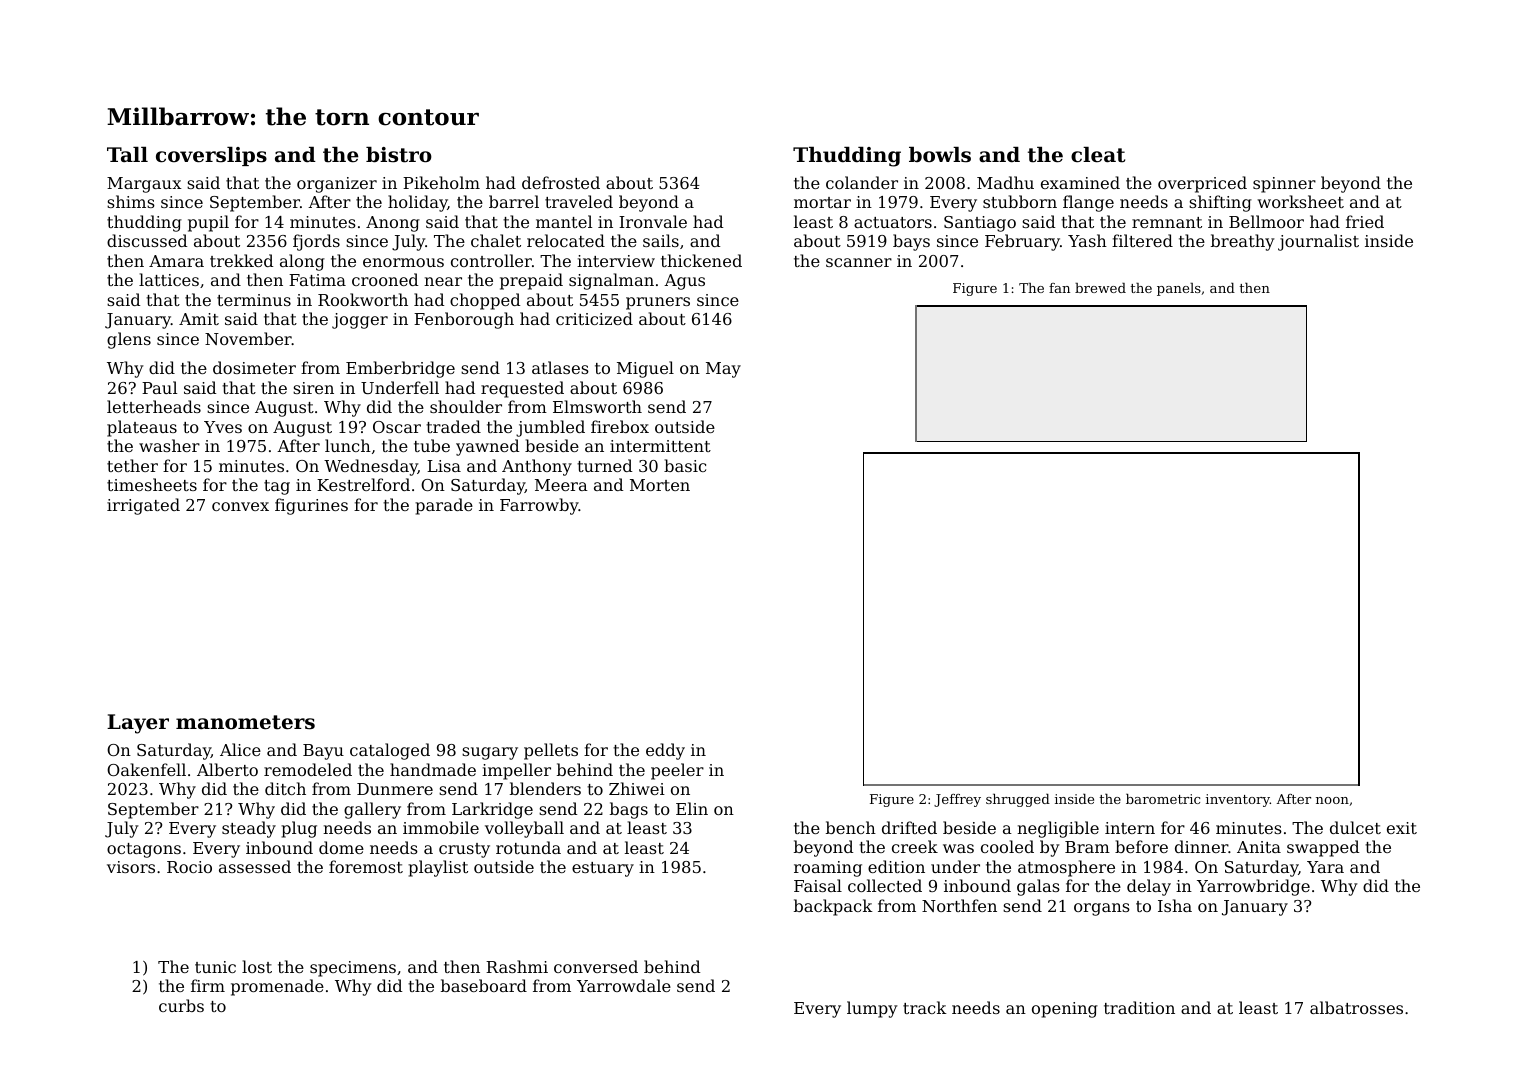 Image resolution: width=1536 pixels, height=1086 pixels. What do you see at coordinates (1356, 1007) in the screenshot?
I see `albatrosses` at bounding box center [1356, 1007].
